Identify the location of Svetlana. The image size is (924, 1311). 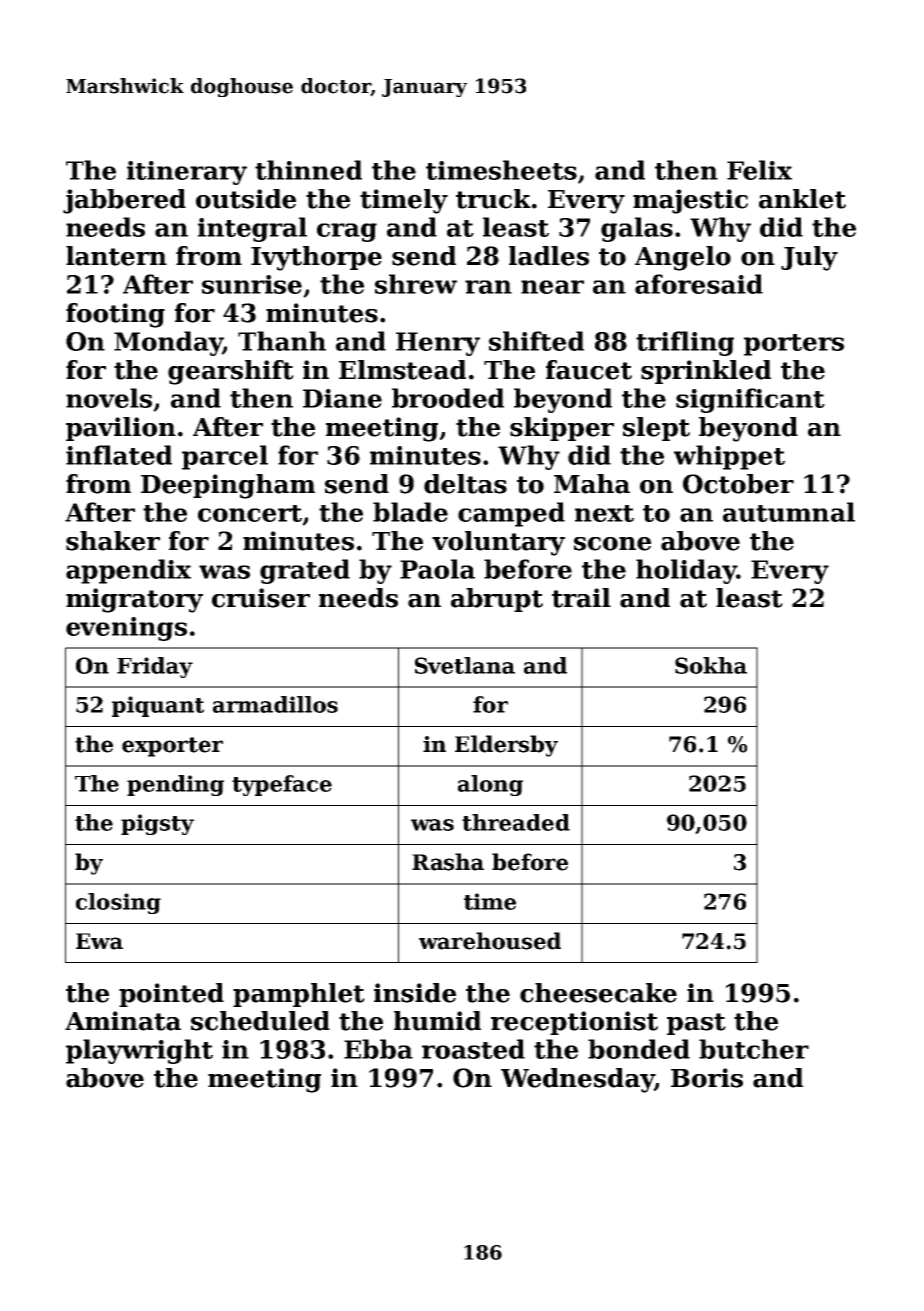
(465, 665).
